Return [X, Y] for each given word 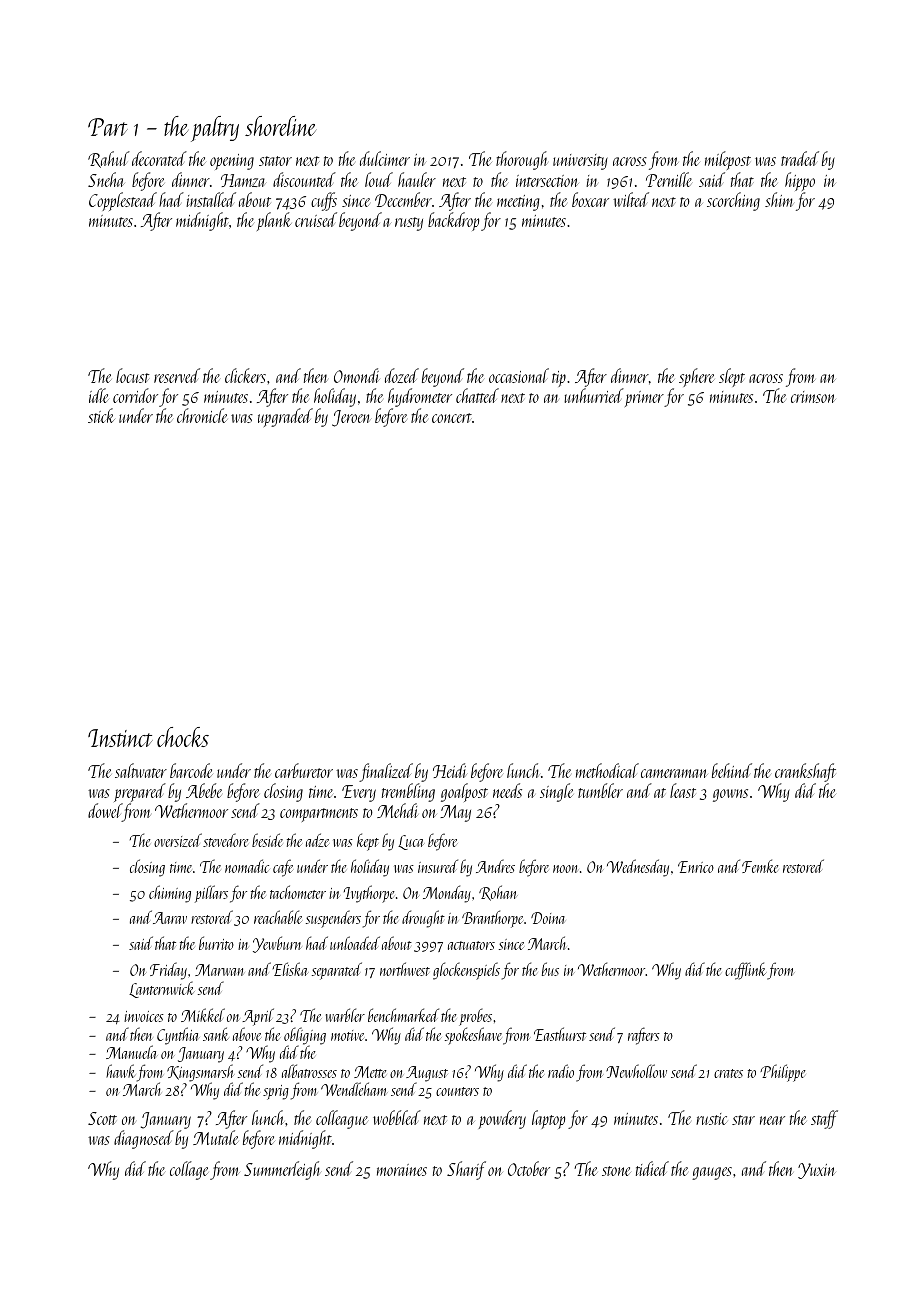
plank [274, 221]
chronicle [202, 415]
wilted [631, 199]
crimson [813, 397]
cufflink [746, 971]
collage [189, 1170]
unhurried [593, 396]
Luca [411, 842]
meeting [518, 203]
